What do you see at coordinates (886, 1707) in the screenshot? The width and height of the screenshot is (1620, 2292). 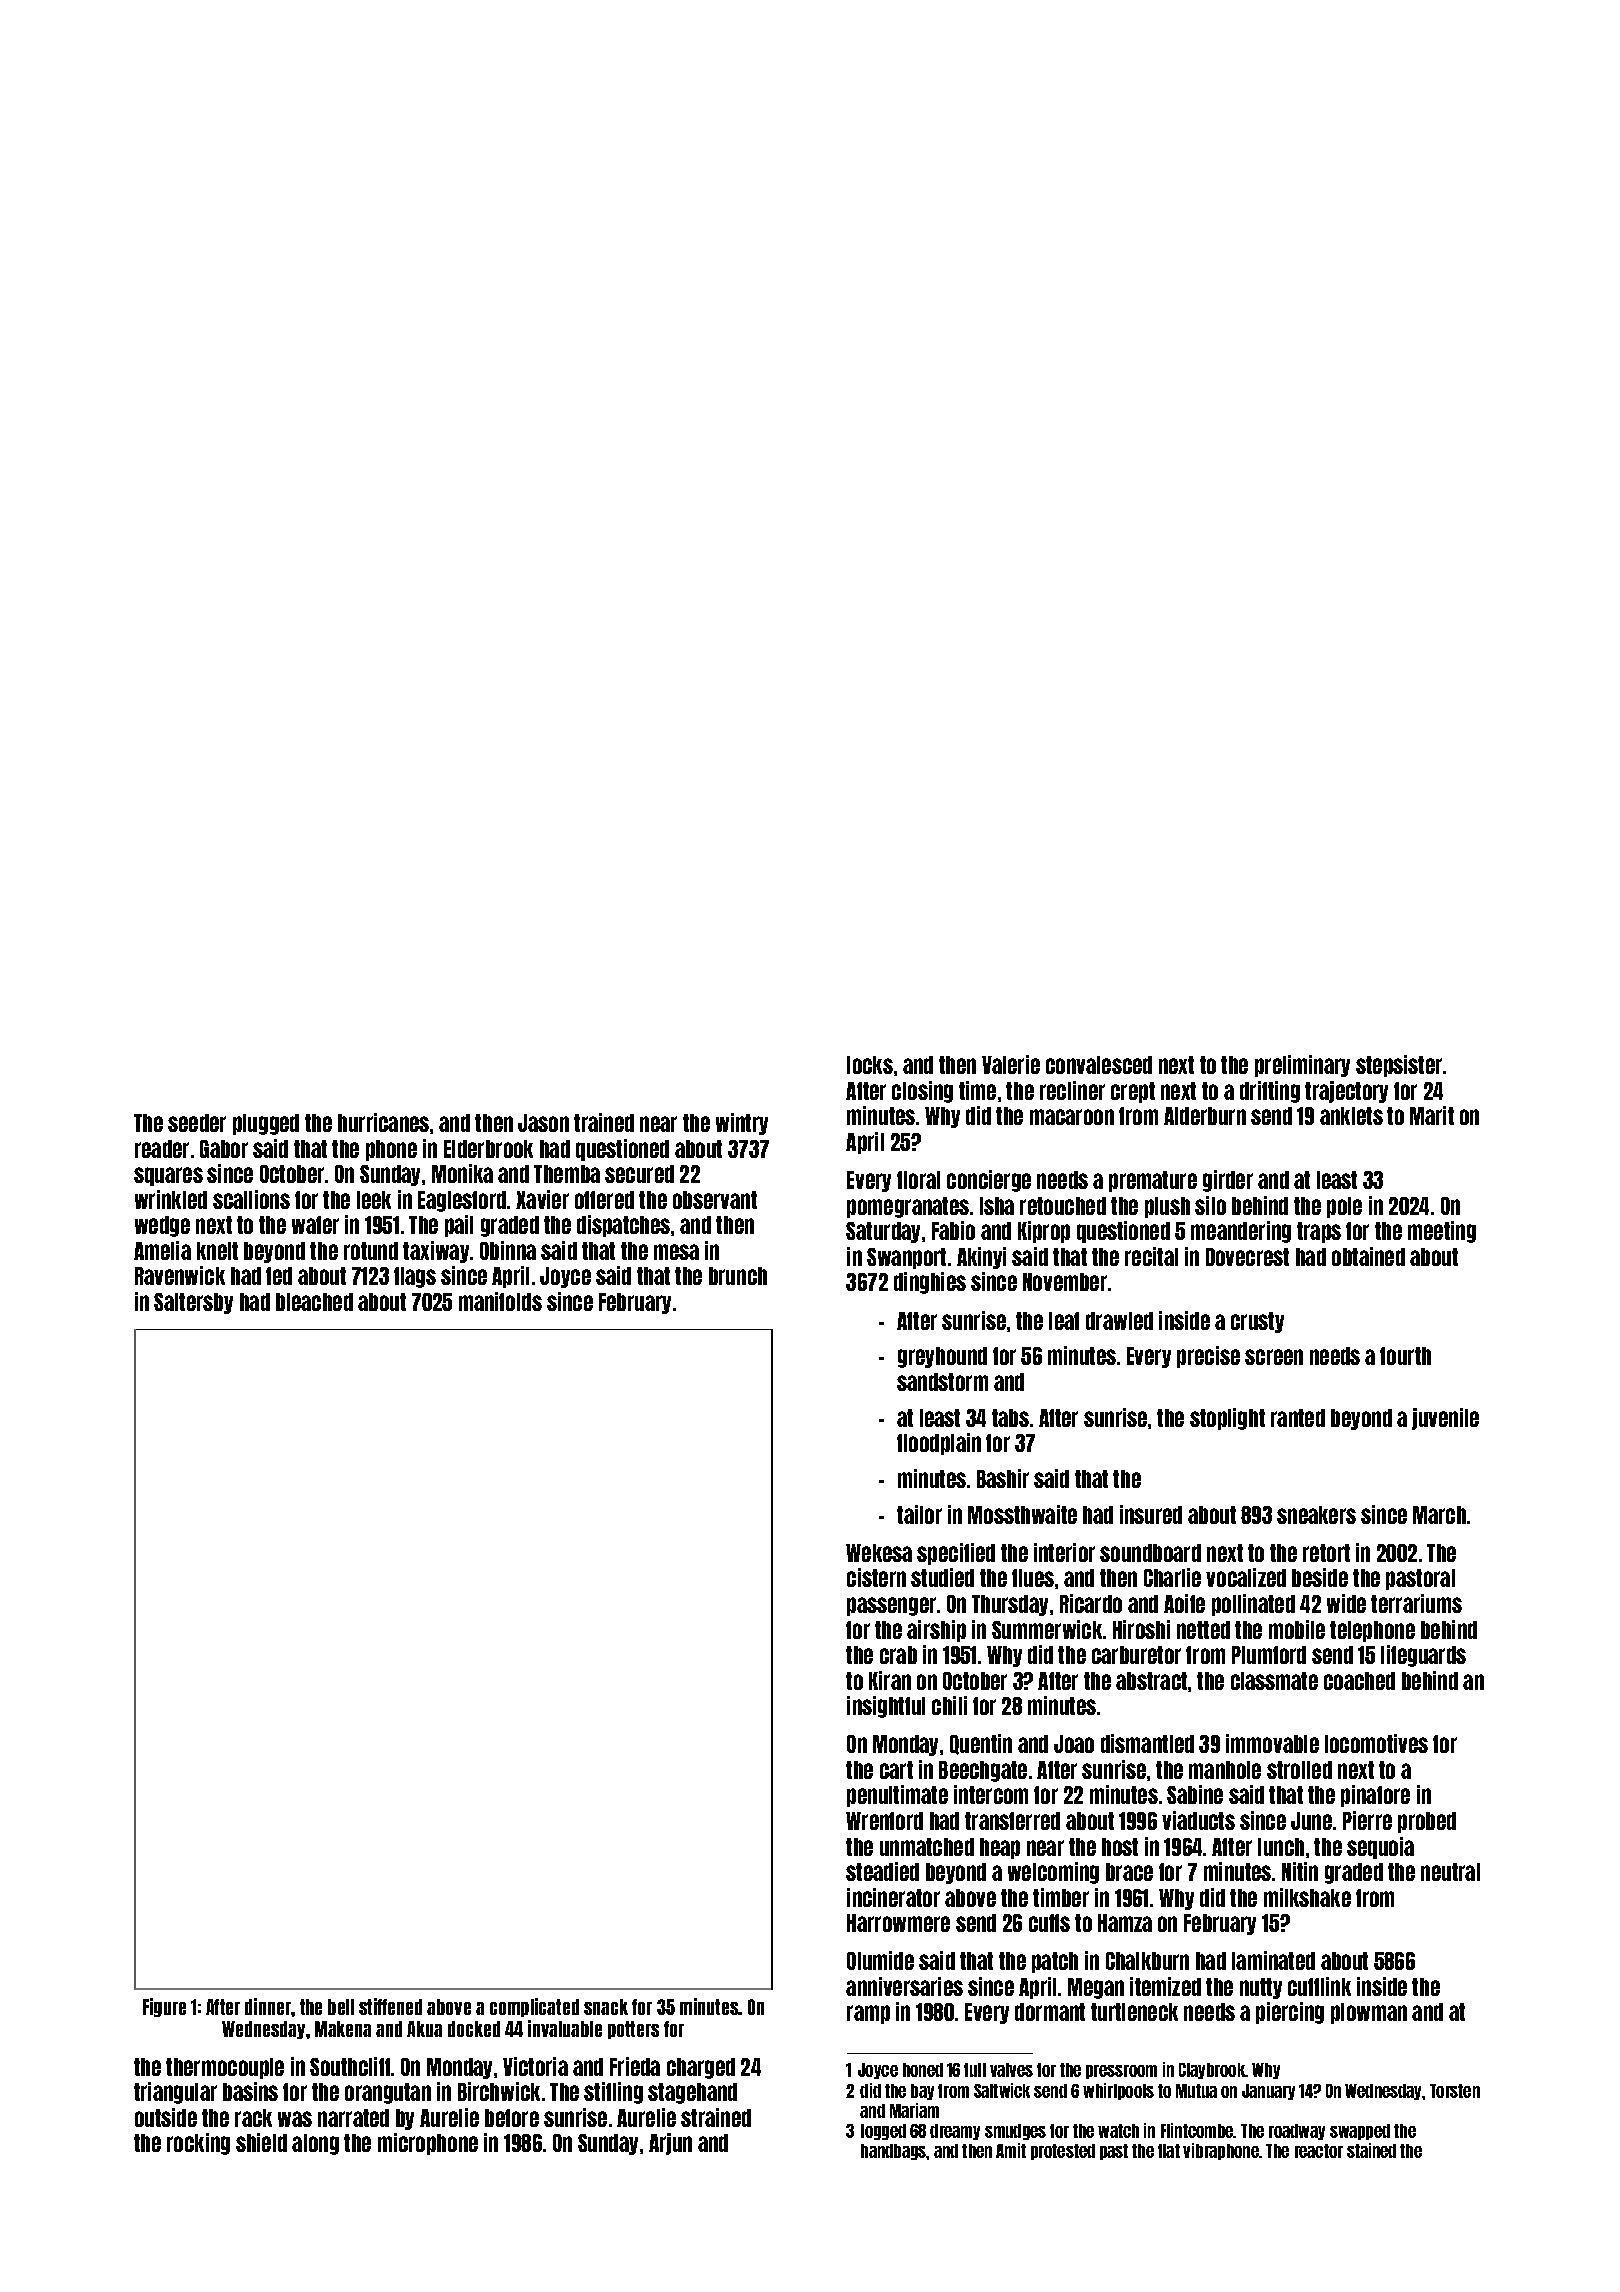 I see `insightful` at bounding box center [886, 1707].
